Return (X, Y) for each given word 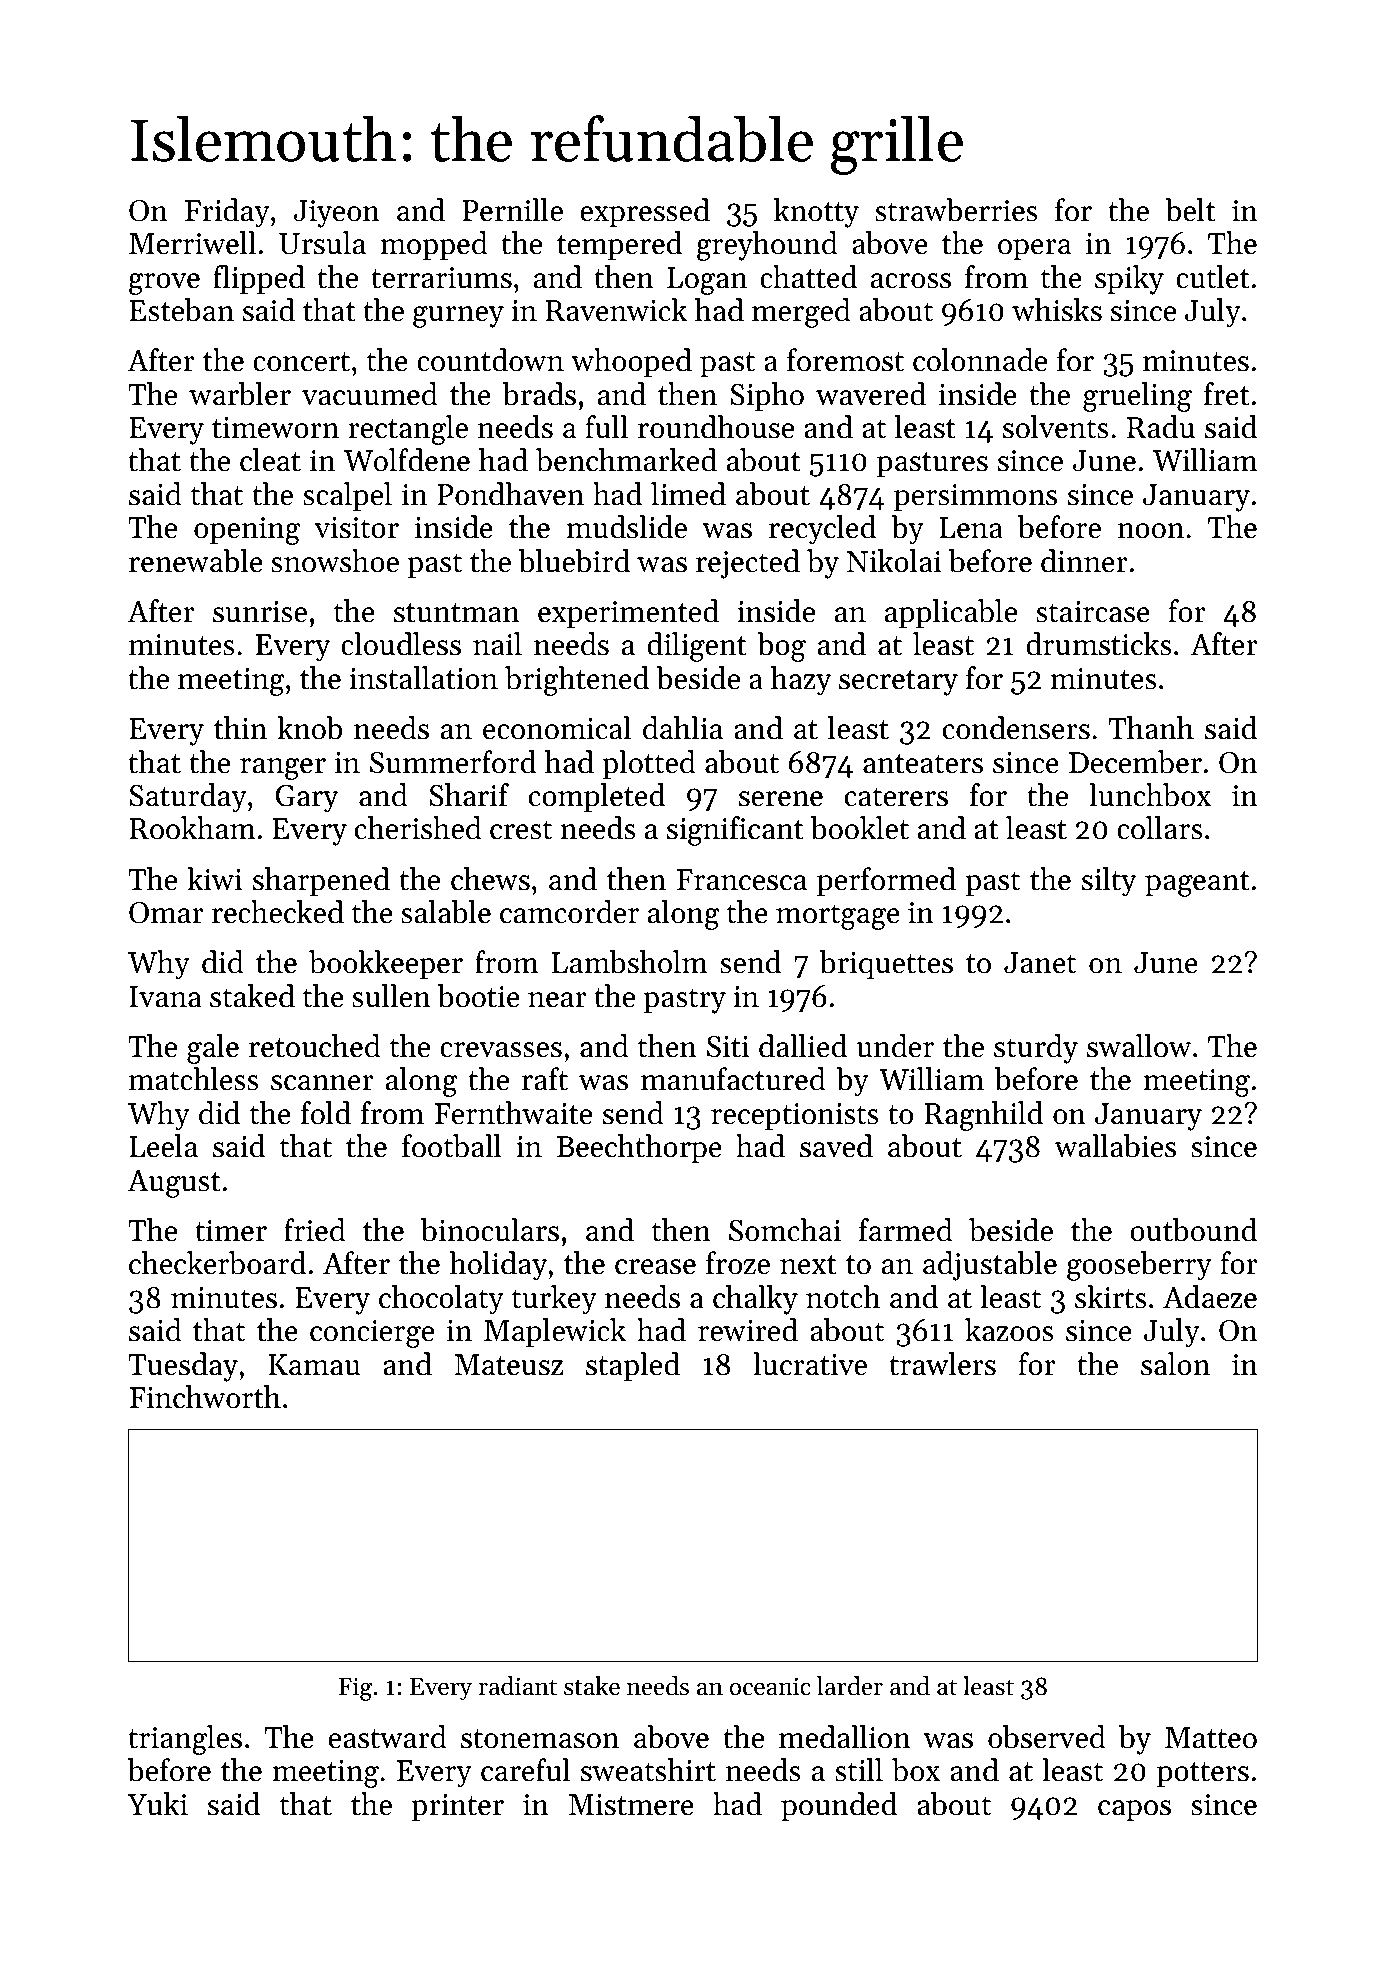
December (1135, 762)
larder (850, 1686)
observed (1047, 1737)
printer (457, 1807)
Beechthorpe (639, 1148)
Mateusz (508, 1365)
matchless (194, 1079)
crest (521, 830)
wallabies (1115, 1146)
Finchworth (205, 1397)
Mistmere (631, 1805)
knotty (816, 213)
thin (240, 728)
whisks (1057, 310)
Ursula (322, 243)
